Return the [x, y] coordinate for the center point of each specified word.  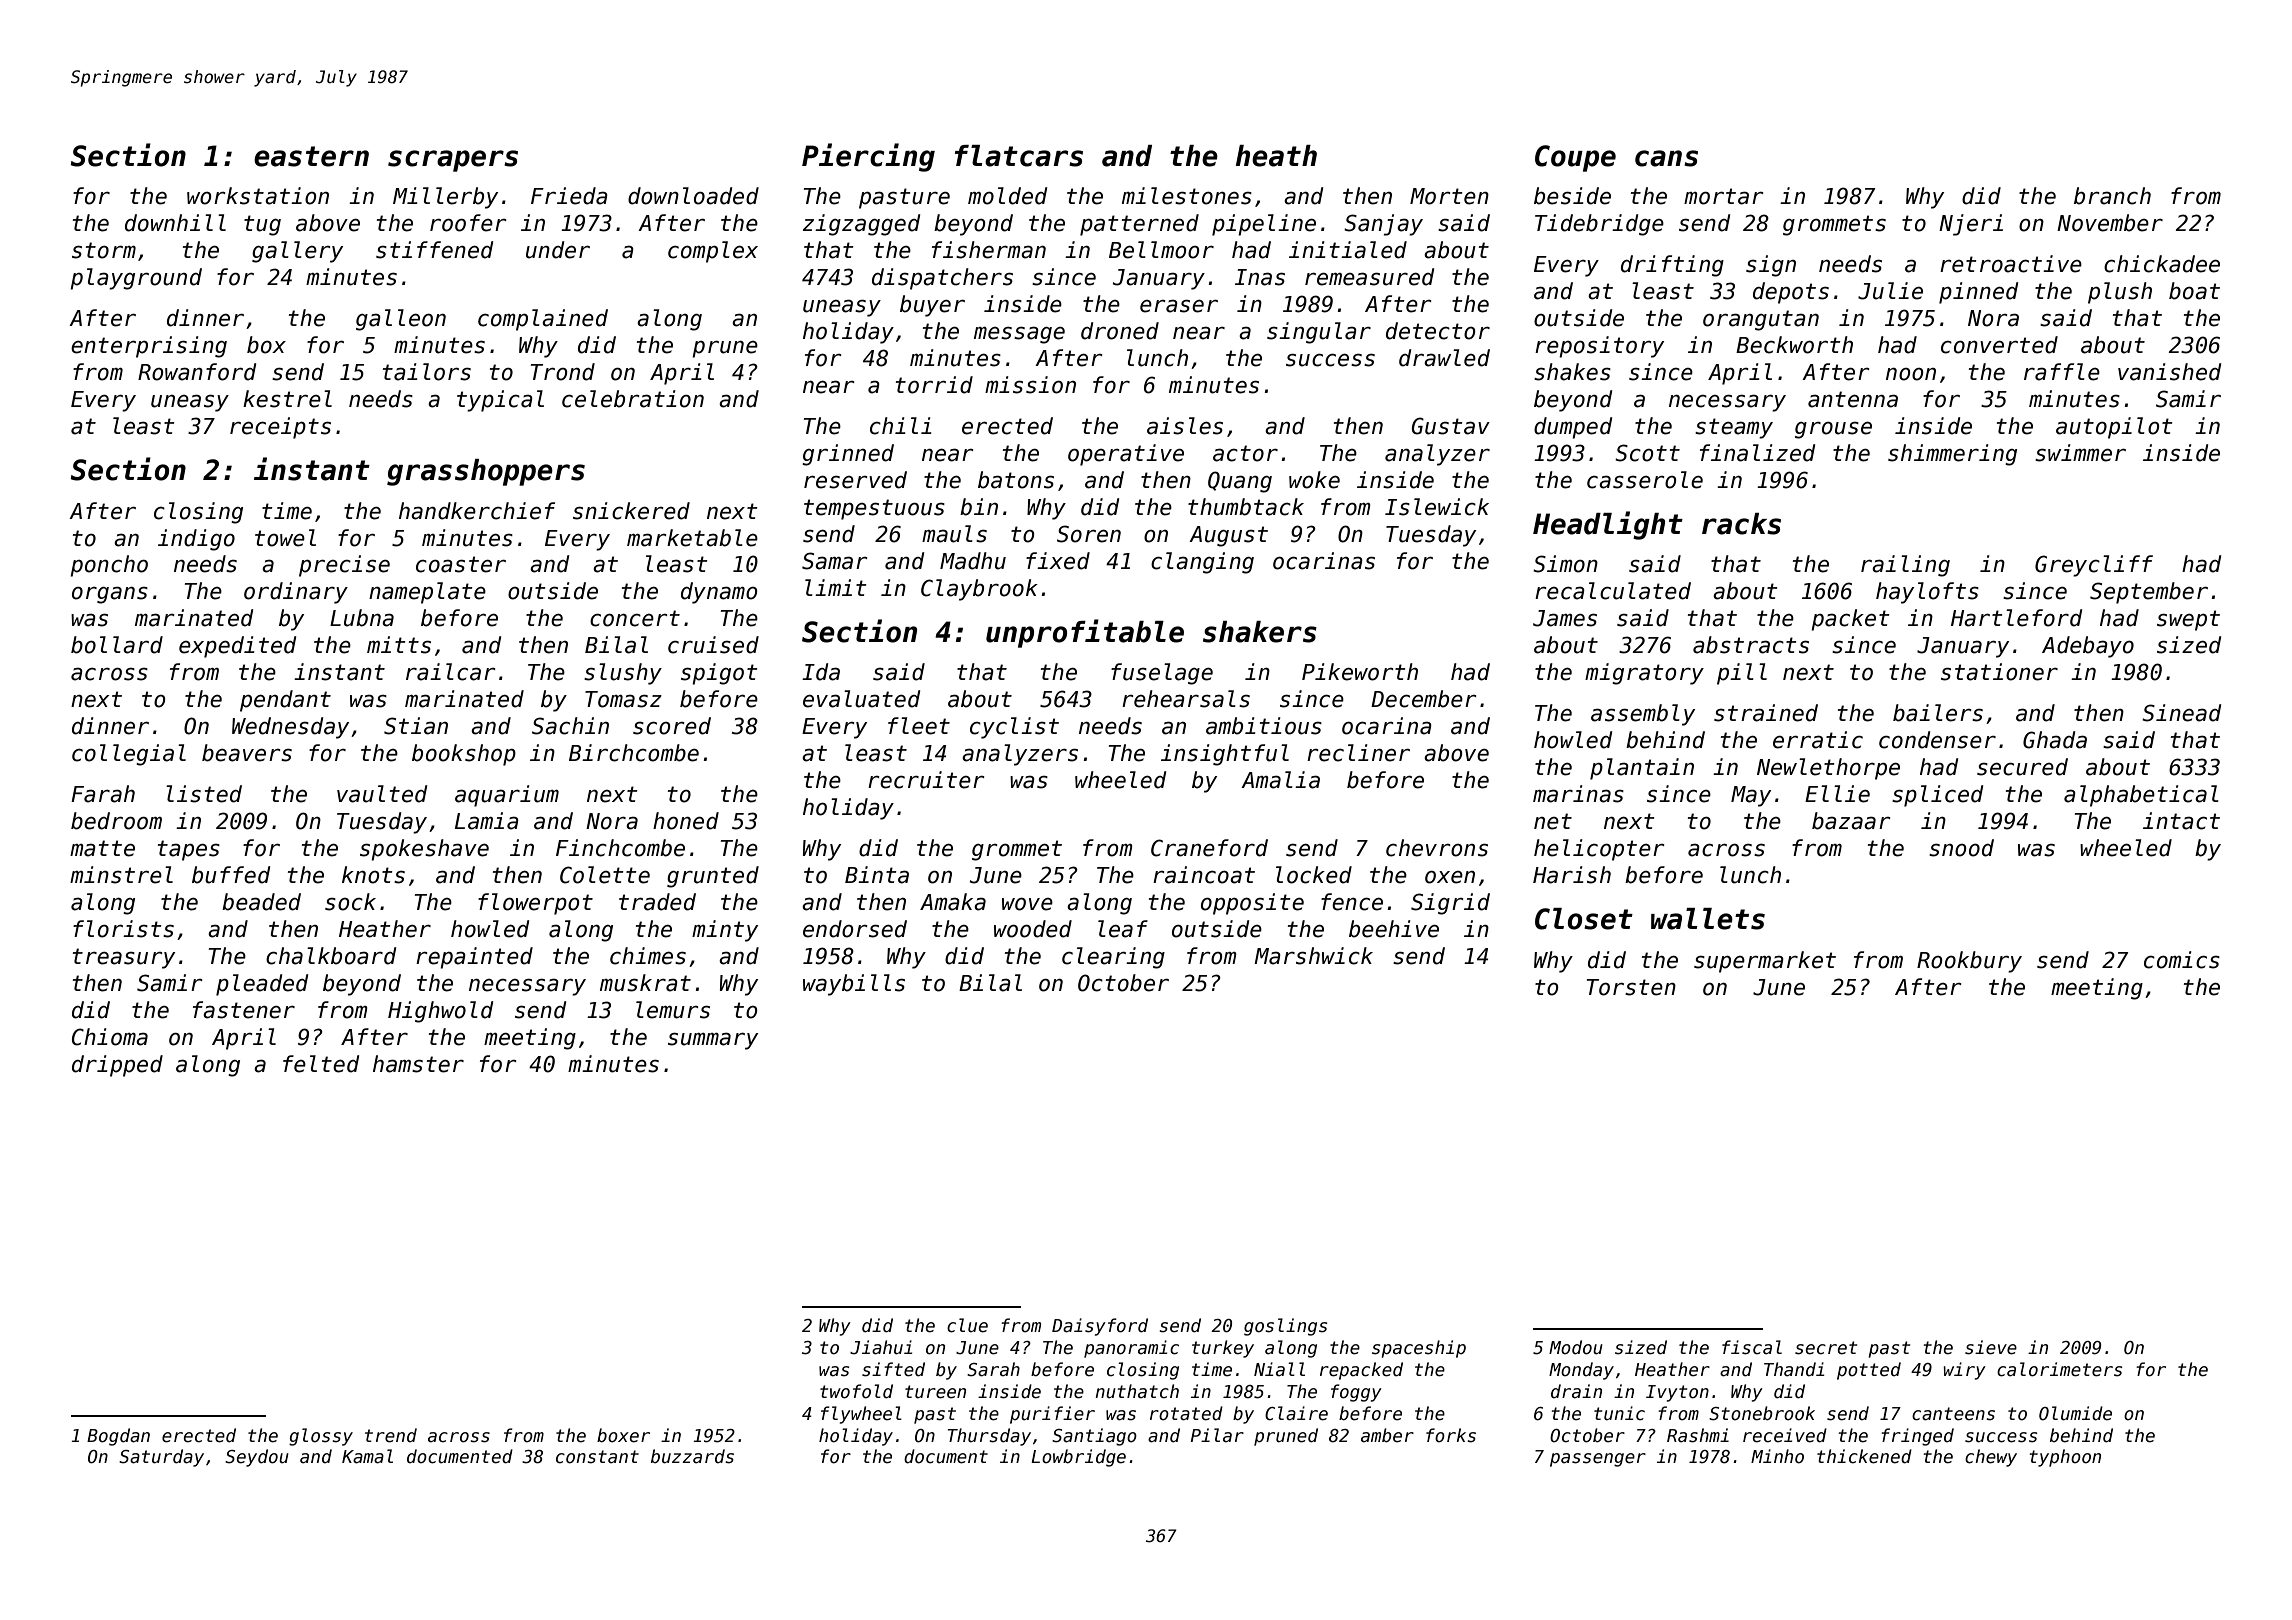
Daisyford [1100, 1327]
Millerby [445, 198]
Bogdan [118, 1437]
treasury [124, 958]
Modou [1576, 1347]
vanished [2169, 372]
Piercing [868, 157]
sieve [1991, 1347]
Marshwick [1313, 956]
